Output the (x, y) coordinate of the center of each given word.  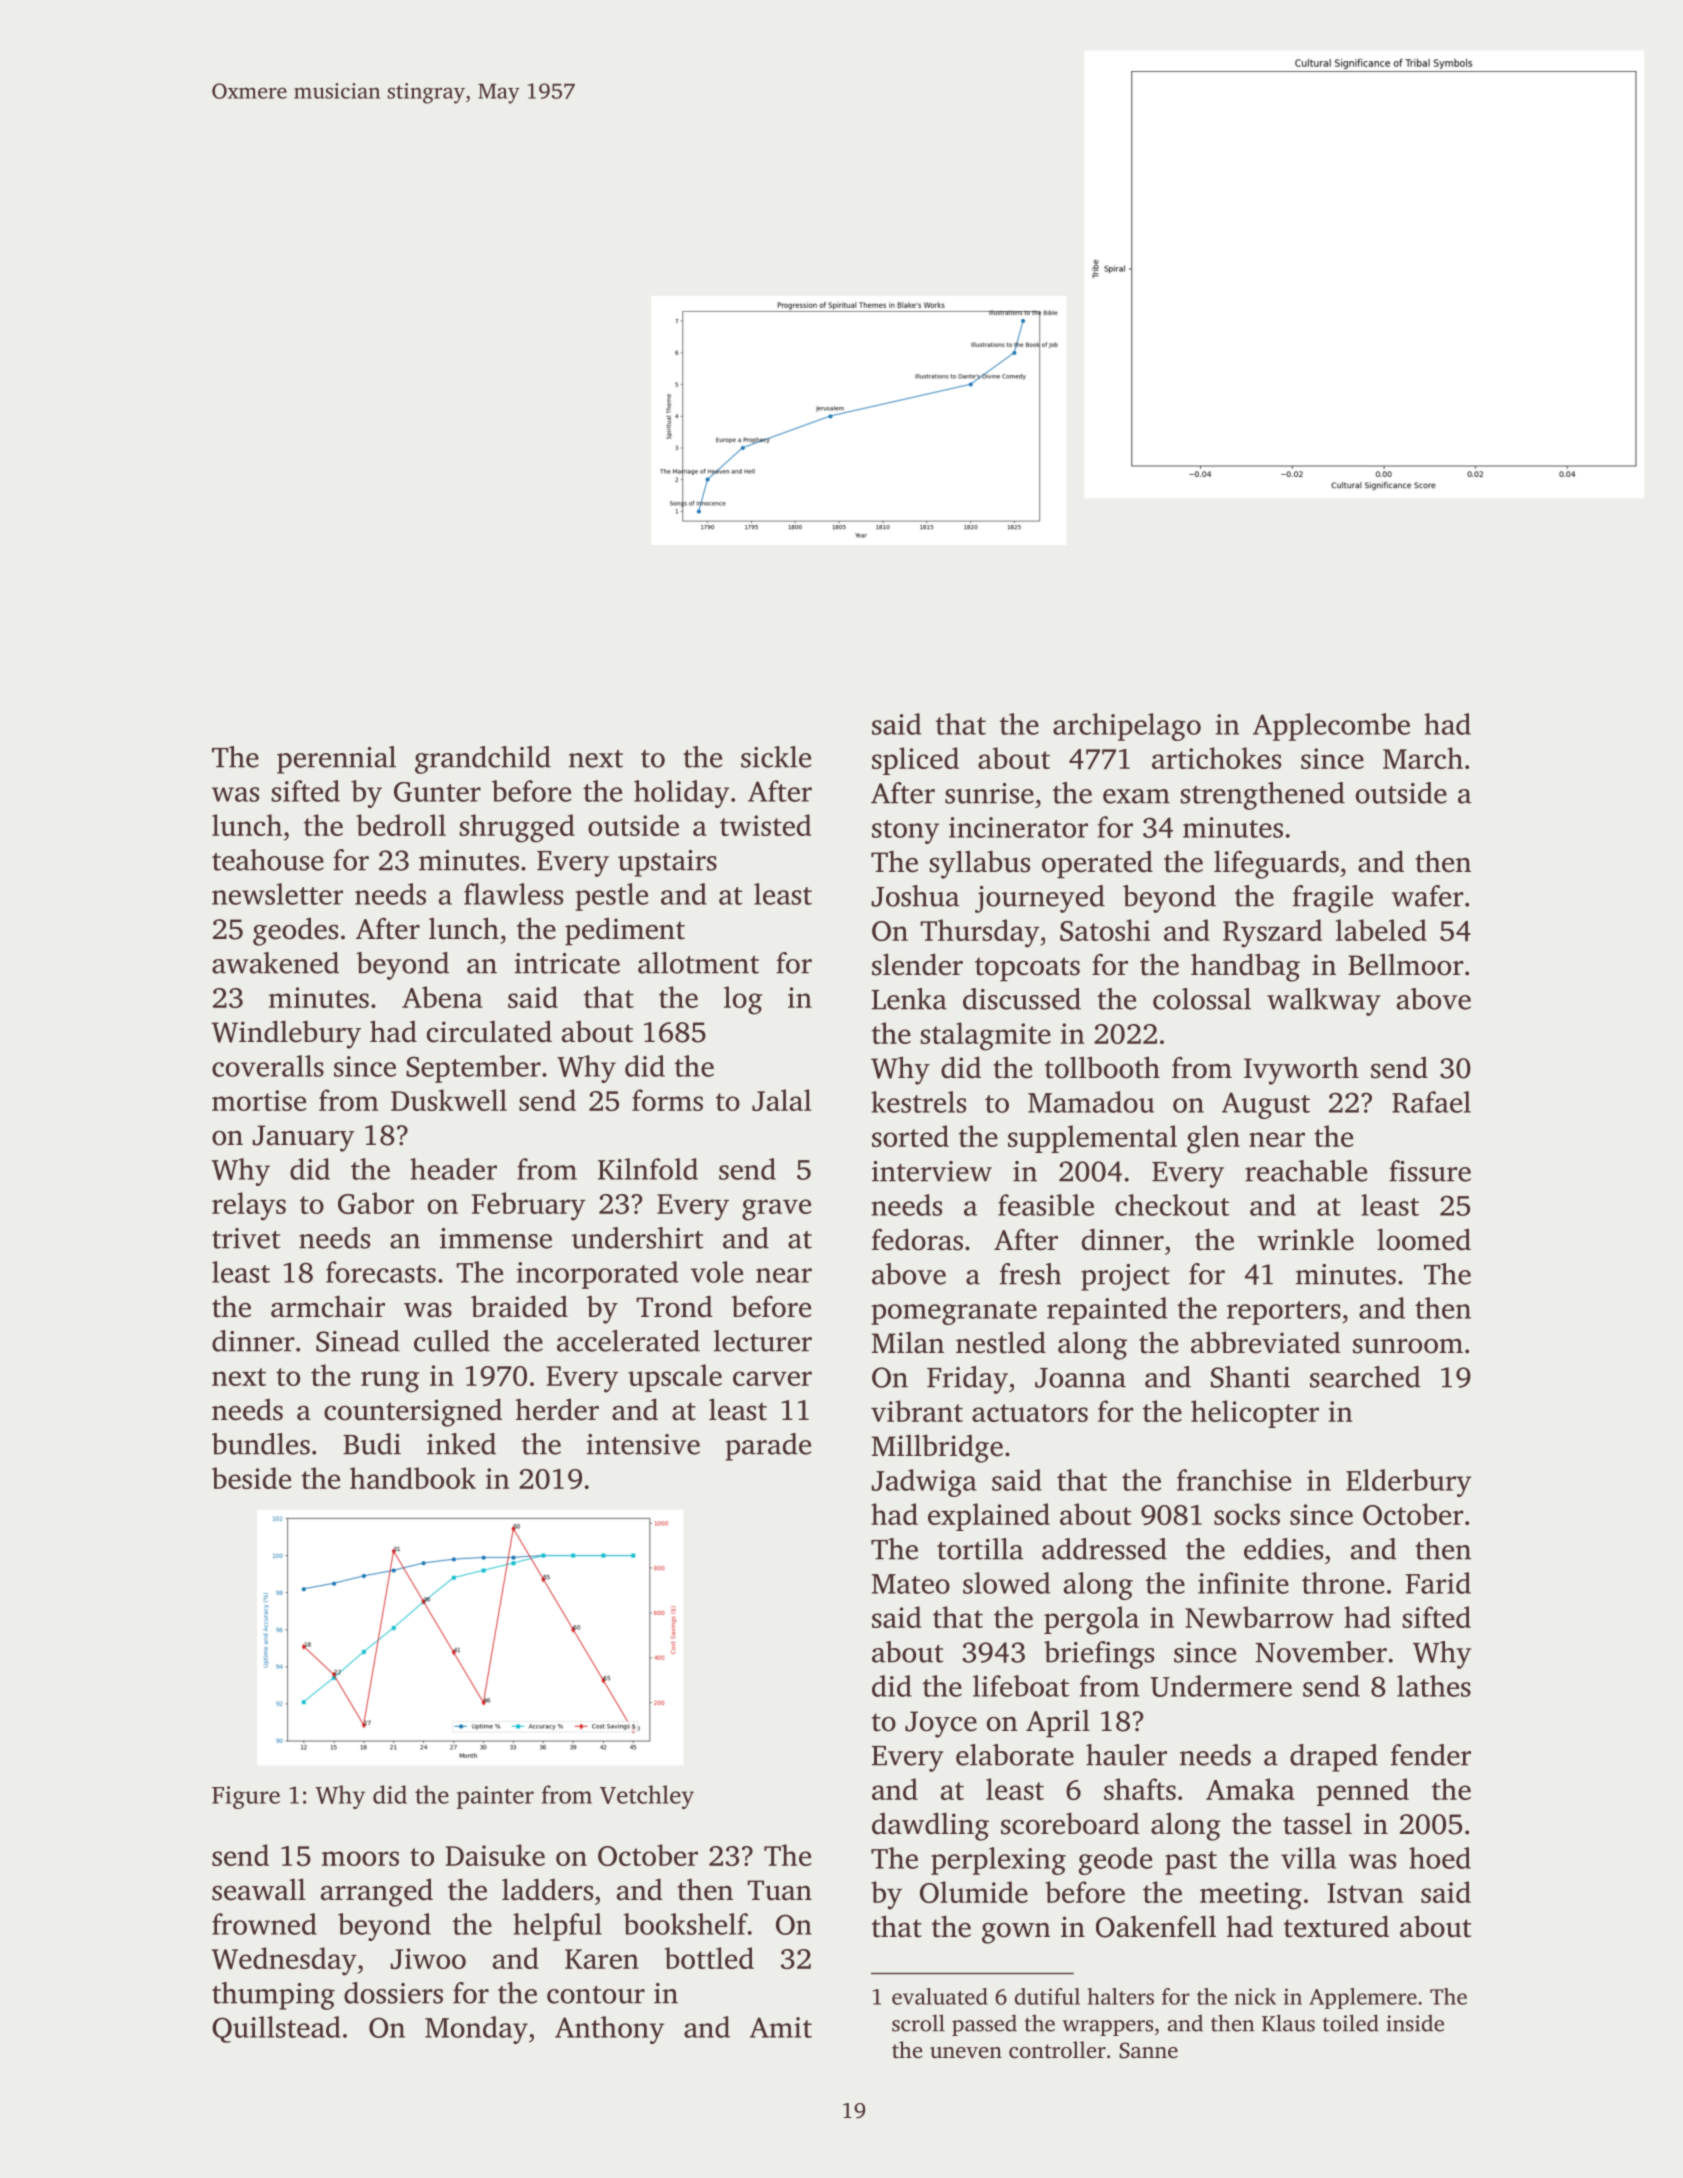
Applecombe (1331, 727)
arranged (377, 1892)
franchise (1234, 1480)
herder (557, 1409)
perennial (336, 760)
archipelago (1127, 727)
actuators (1030, 1413)
